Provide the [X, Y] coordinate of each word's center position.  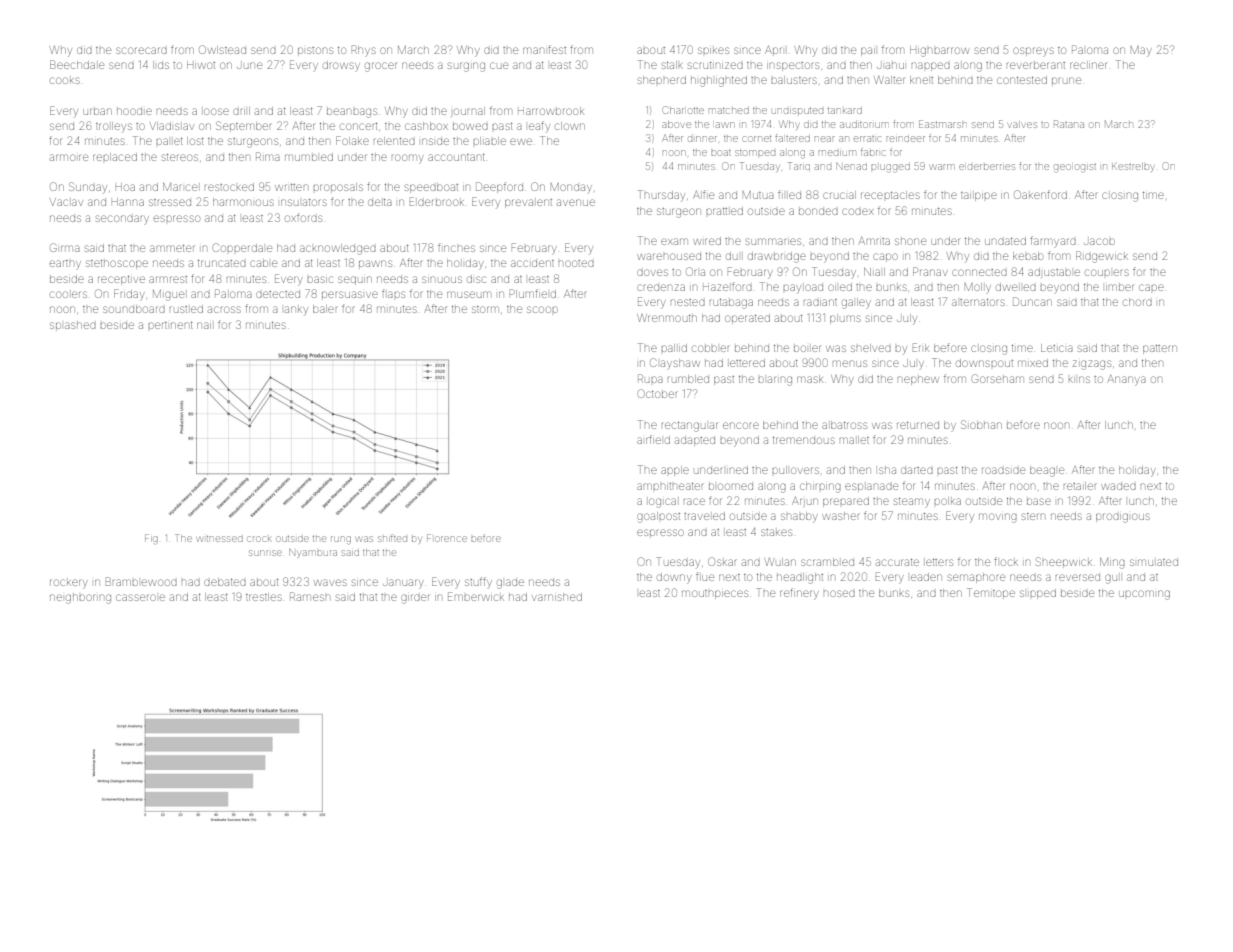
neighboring [80, 599]
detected [278, 294]
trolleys [114, 127]
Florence [447, 538]
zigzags [1091, 365]
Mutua [758, 195]
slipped [1038, 594]
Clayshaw [675, 363]
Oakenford [1040, 194]
